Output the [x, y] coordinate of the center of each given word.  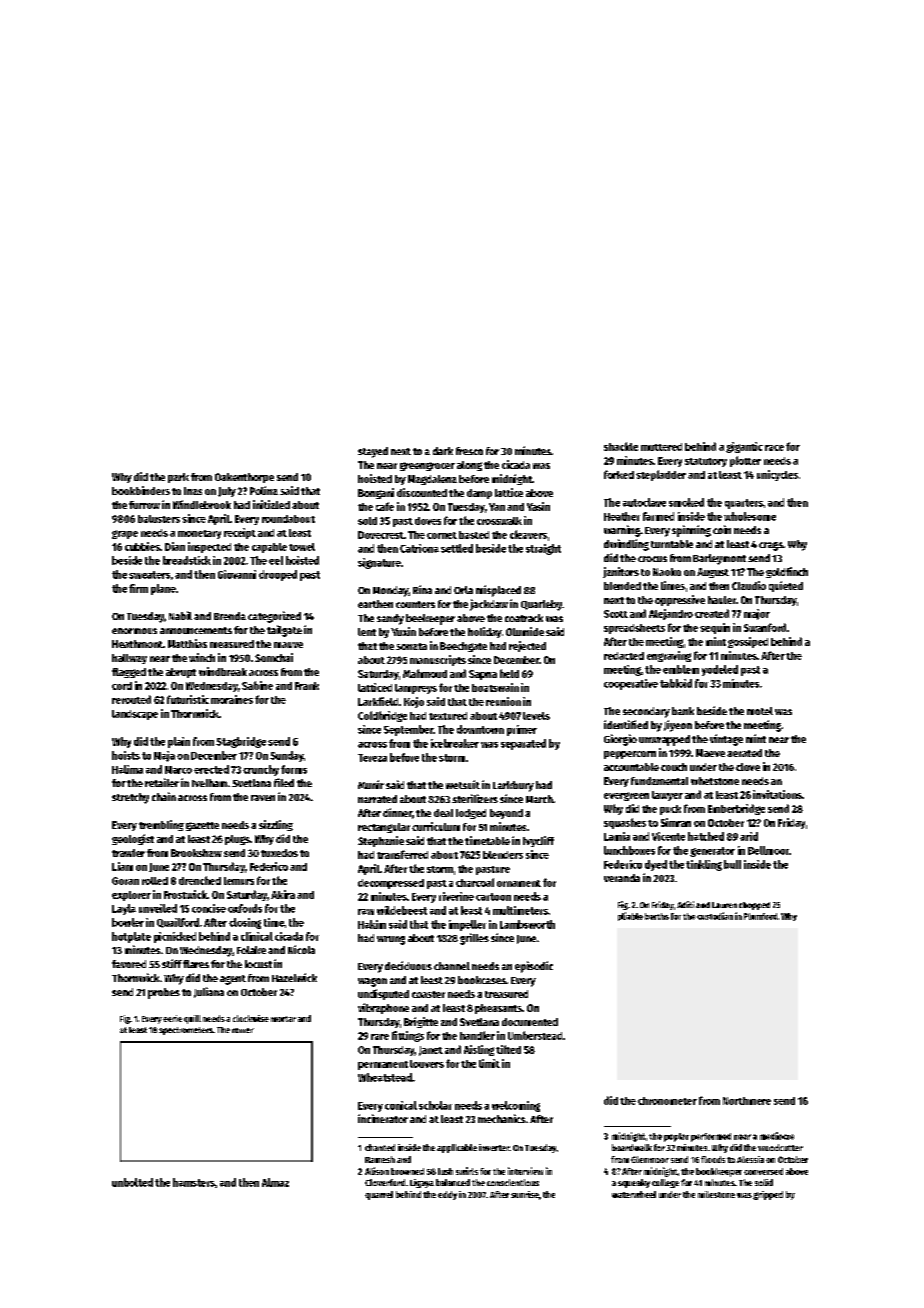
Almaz [275, 1182]
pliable [630, 916]
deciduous [408, 965]
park [178, 478]
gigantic [744, 447]
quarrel [379, 1195]
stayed [373, 452]
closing [245, 923]
